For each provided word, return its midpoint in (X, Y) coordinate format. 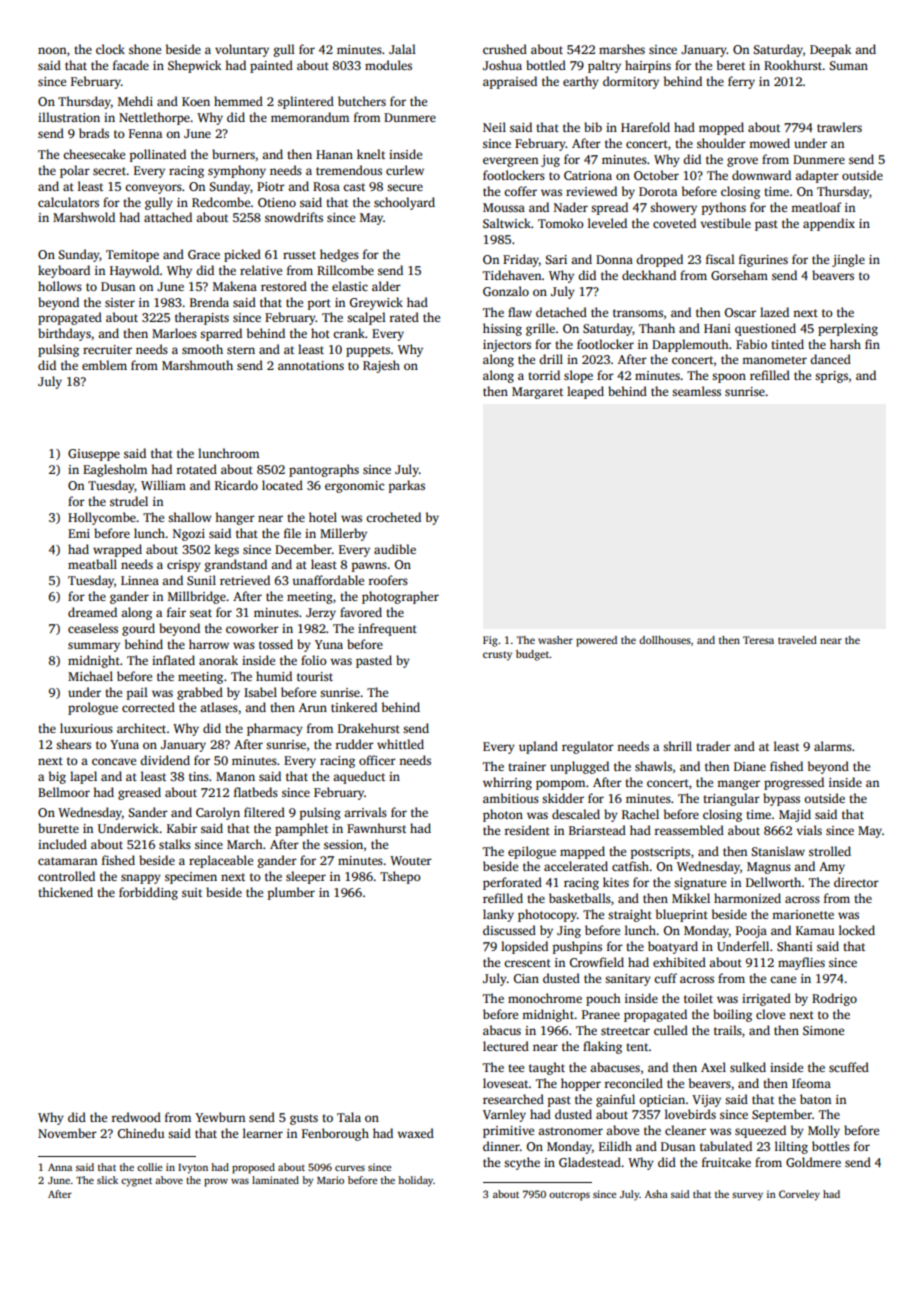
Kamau (815, 930)
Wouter (411, 860)
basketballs (580, 898)
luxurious (86, 728)
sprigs (831, 377)
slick (107, 1180)
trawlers (839, 127)
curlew (405, 170)
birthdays (64, 334)
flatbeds (256, 792)
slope (578, 376)
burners (233, 154)
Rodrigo (834, 999)
